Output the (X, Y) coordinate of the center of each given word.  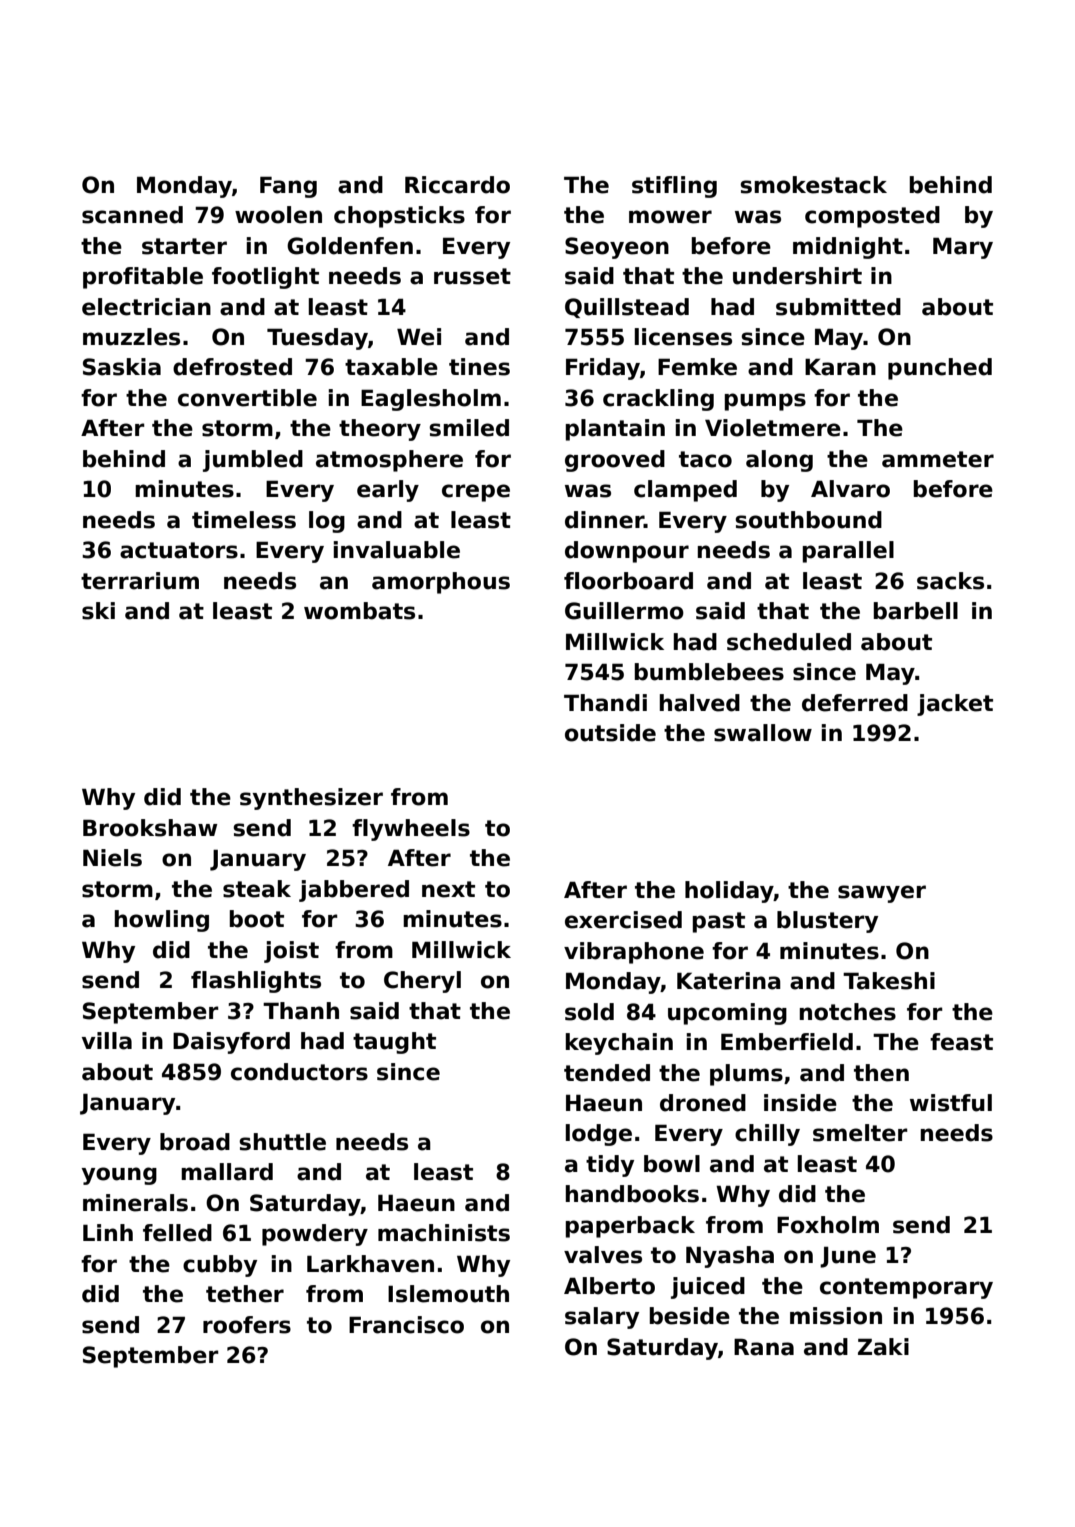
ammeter (938, 459)
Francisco (406, 1325)
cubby (220, 1266)
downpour (627, 552)
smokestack (813, 185)
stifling (674, 187)
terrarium (140, 581)
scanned (132, 215)
